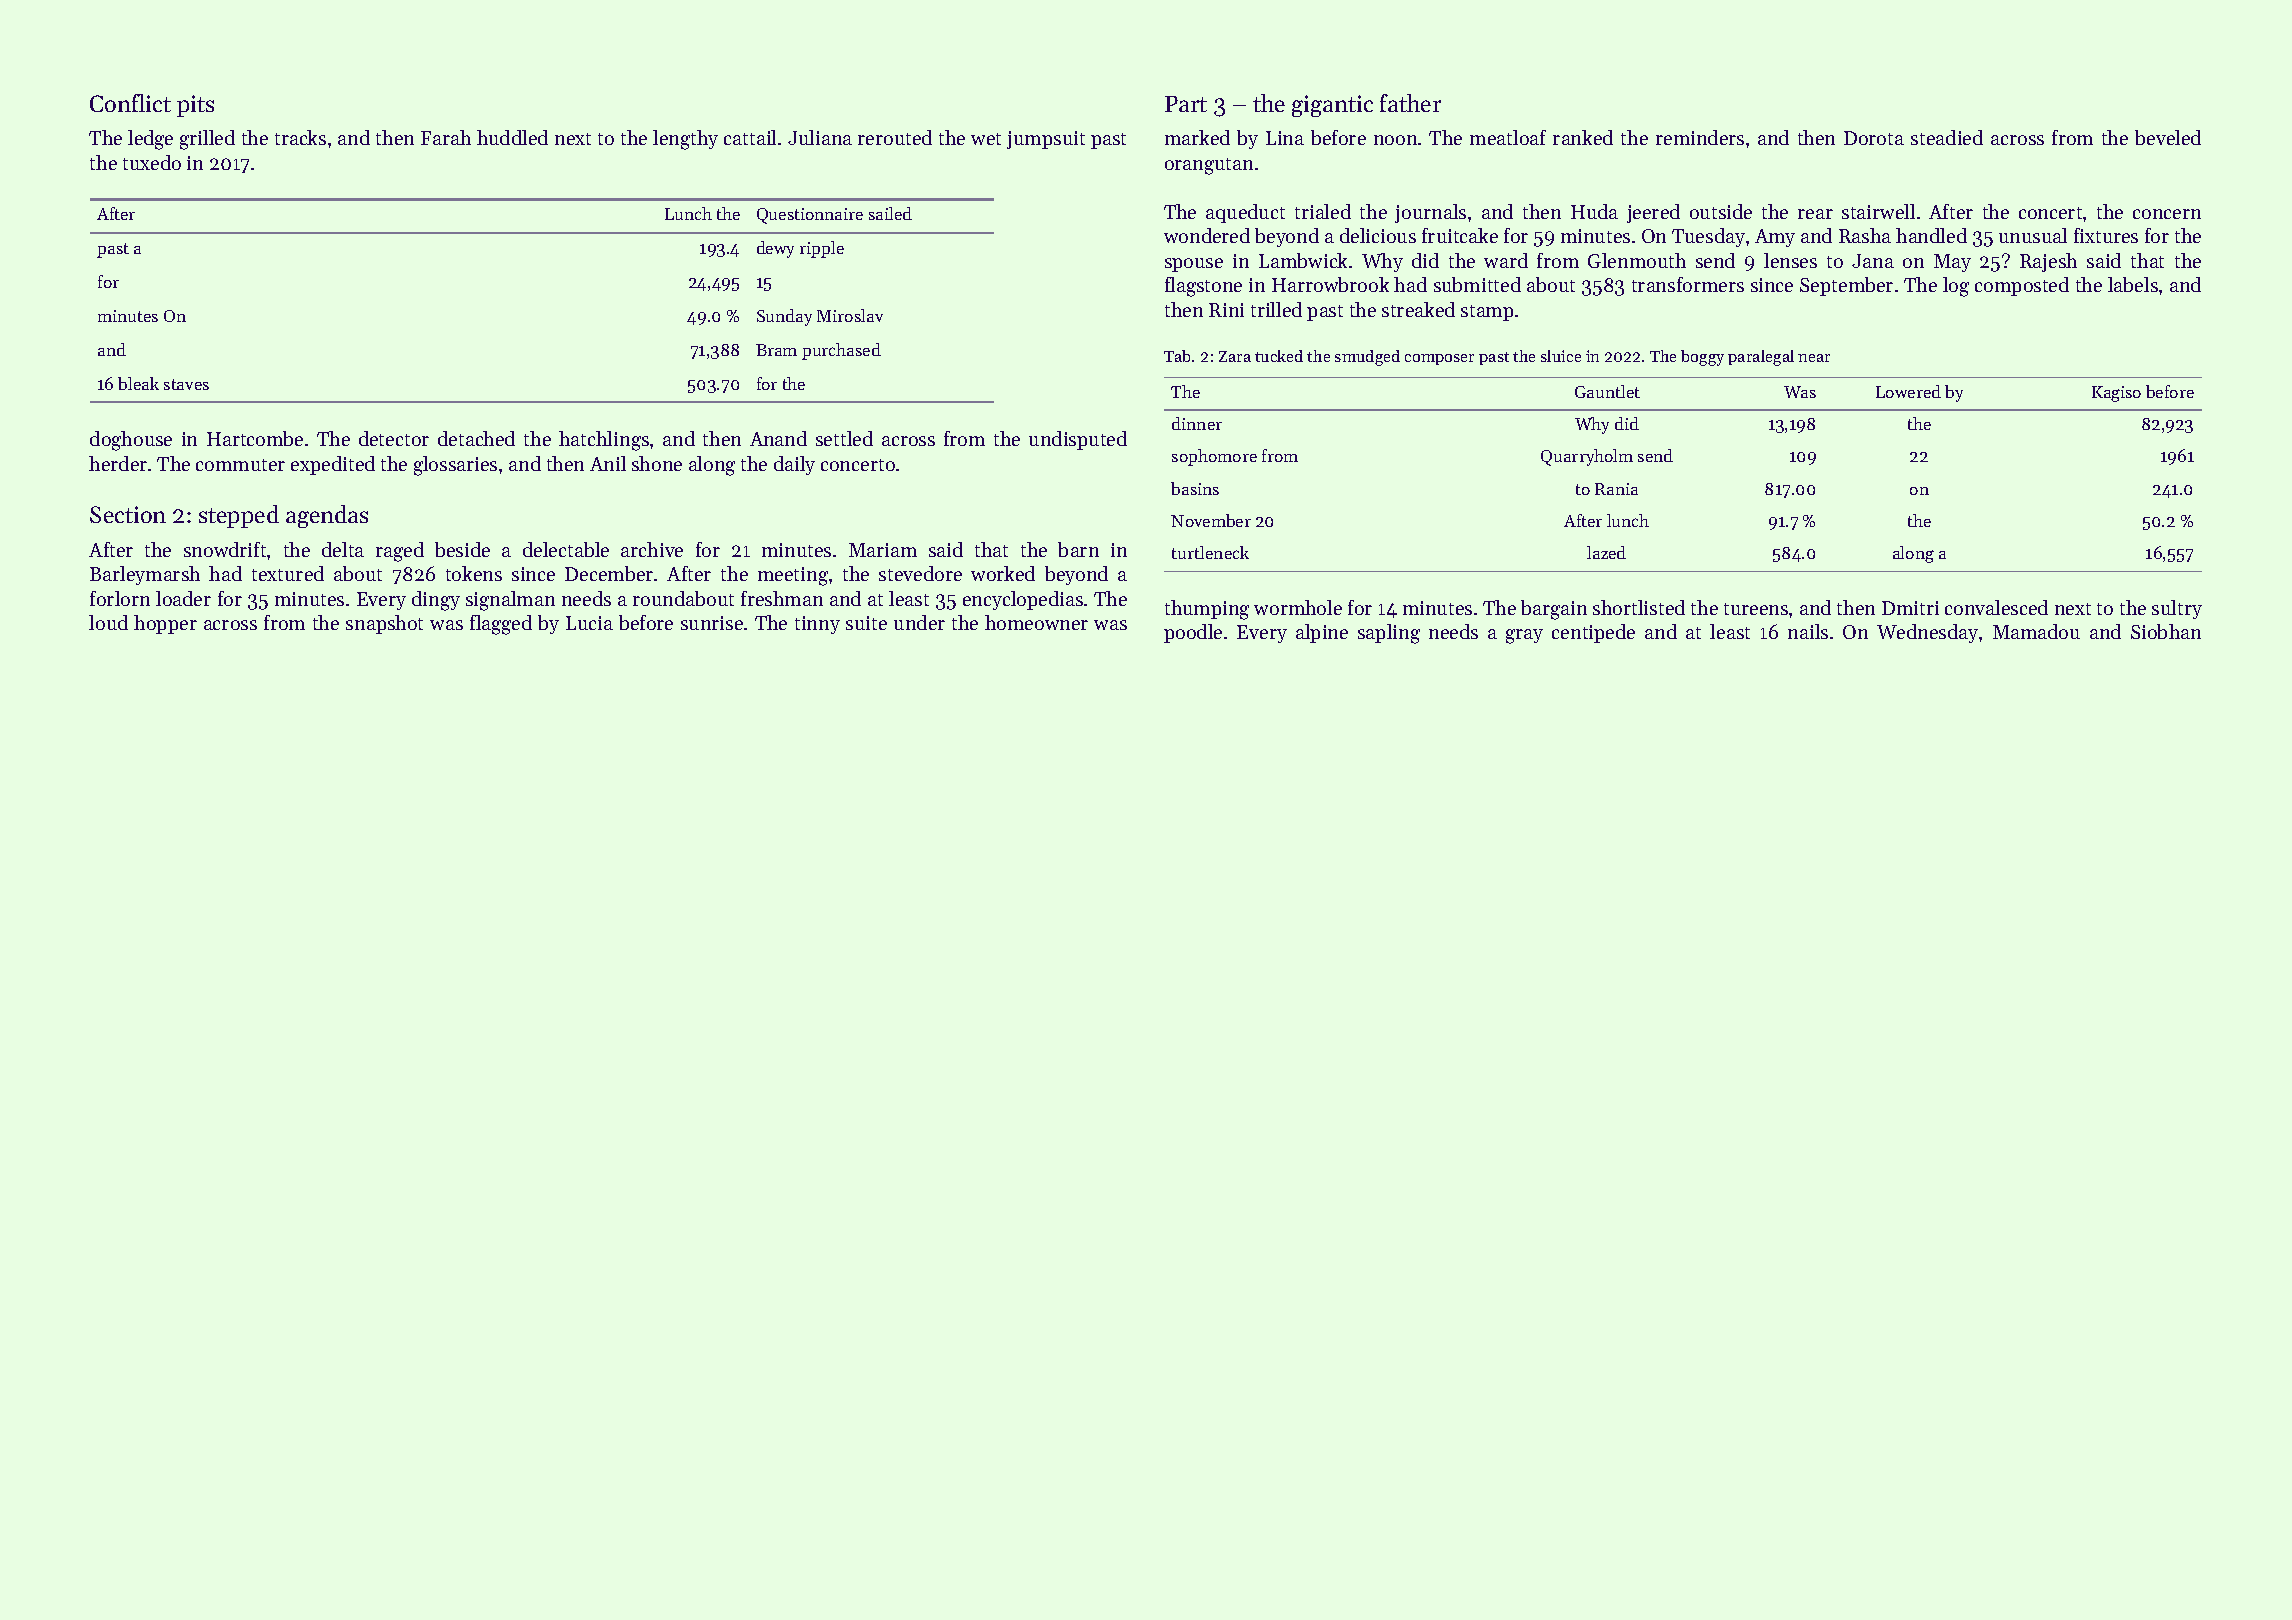 The width and height of the screenshot is (2292, 1620). What do you see at coordinates (566, 549) in the screenshot?
I see `delectable` at bounding box center [566, 549].
